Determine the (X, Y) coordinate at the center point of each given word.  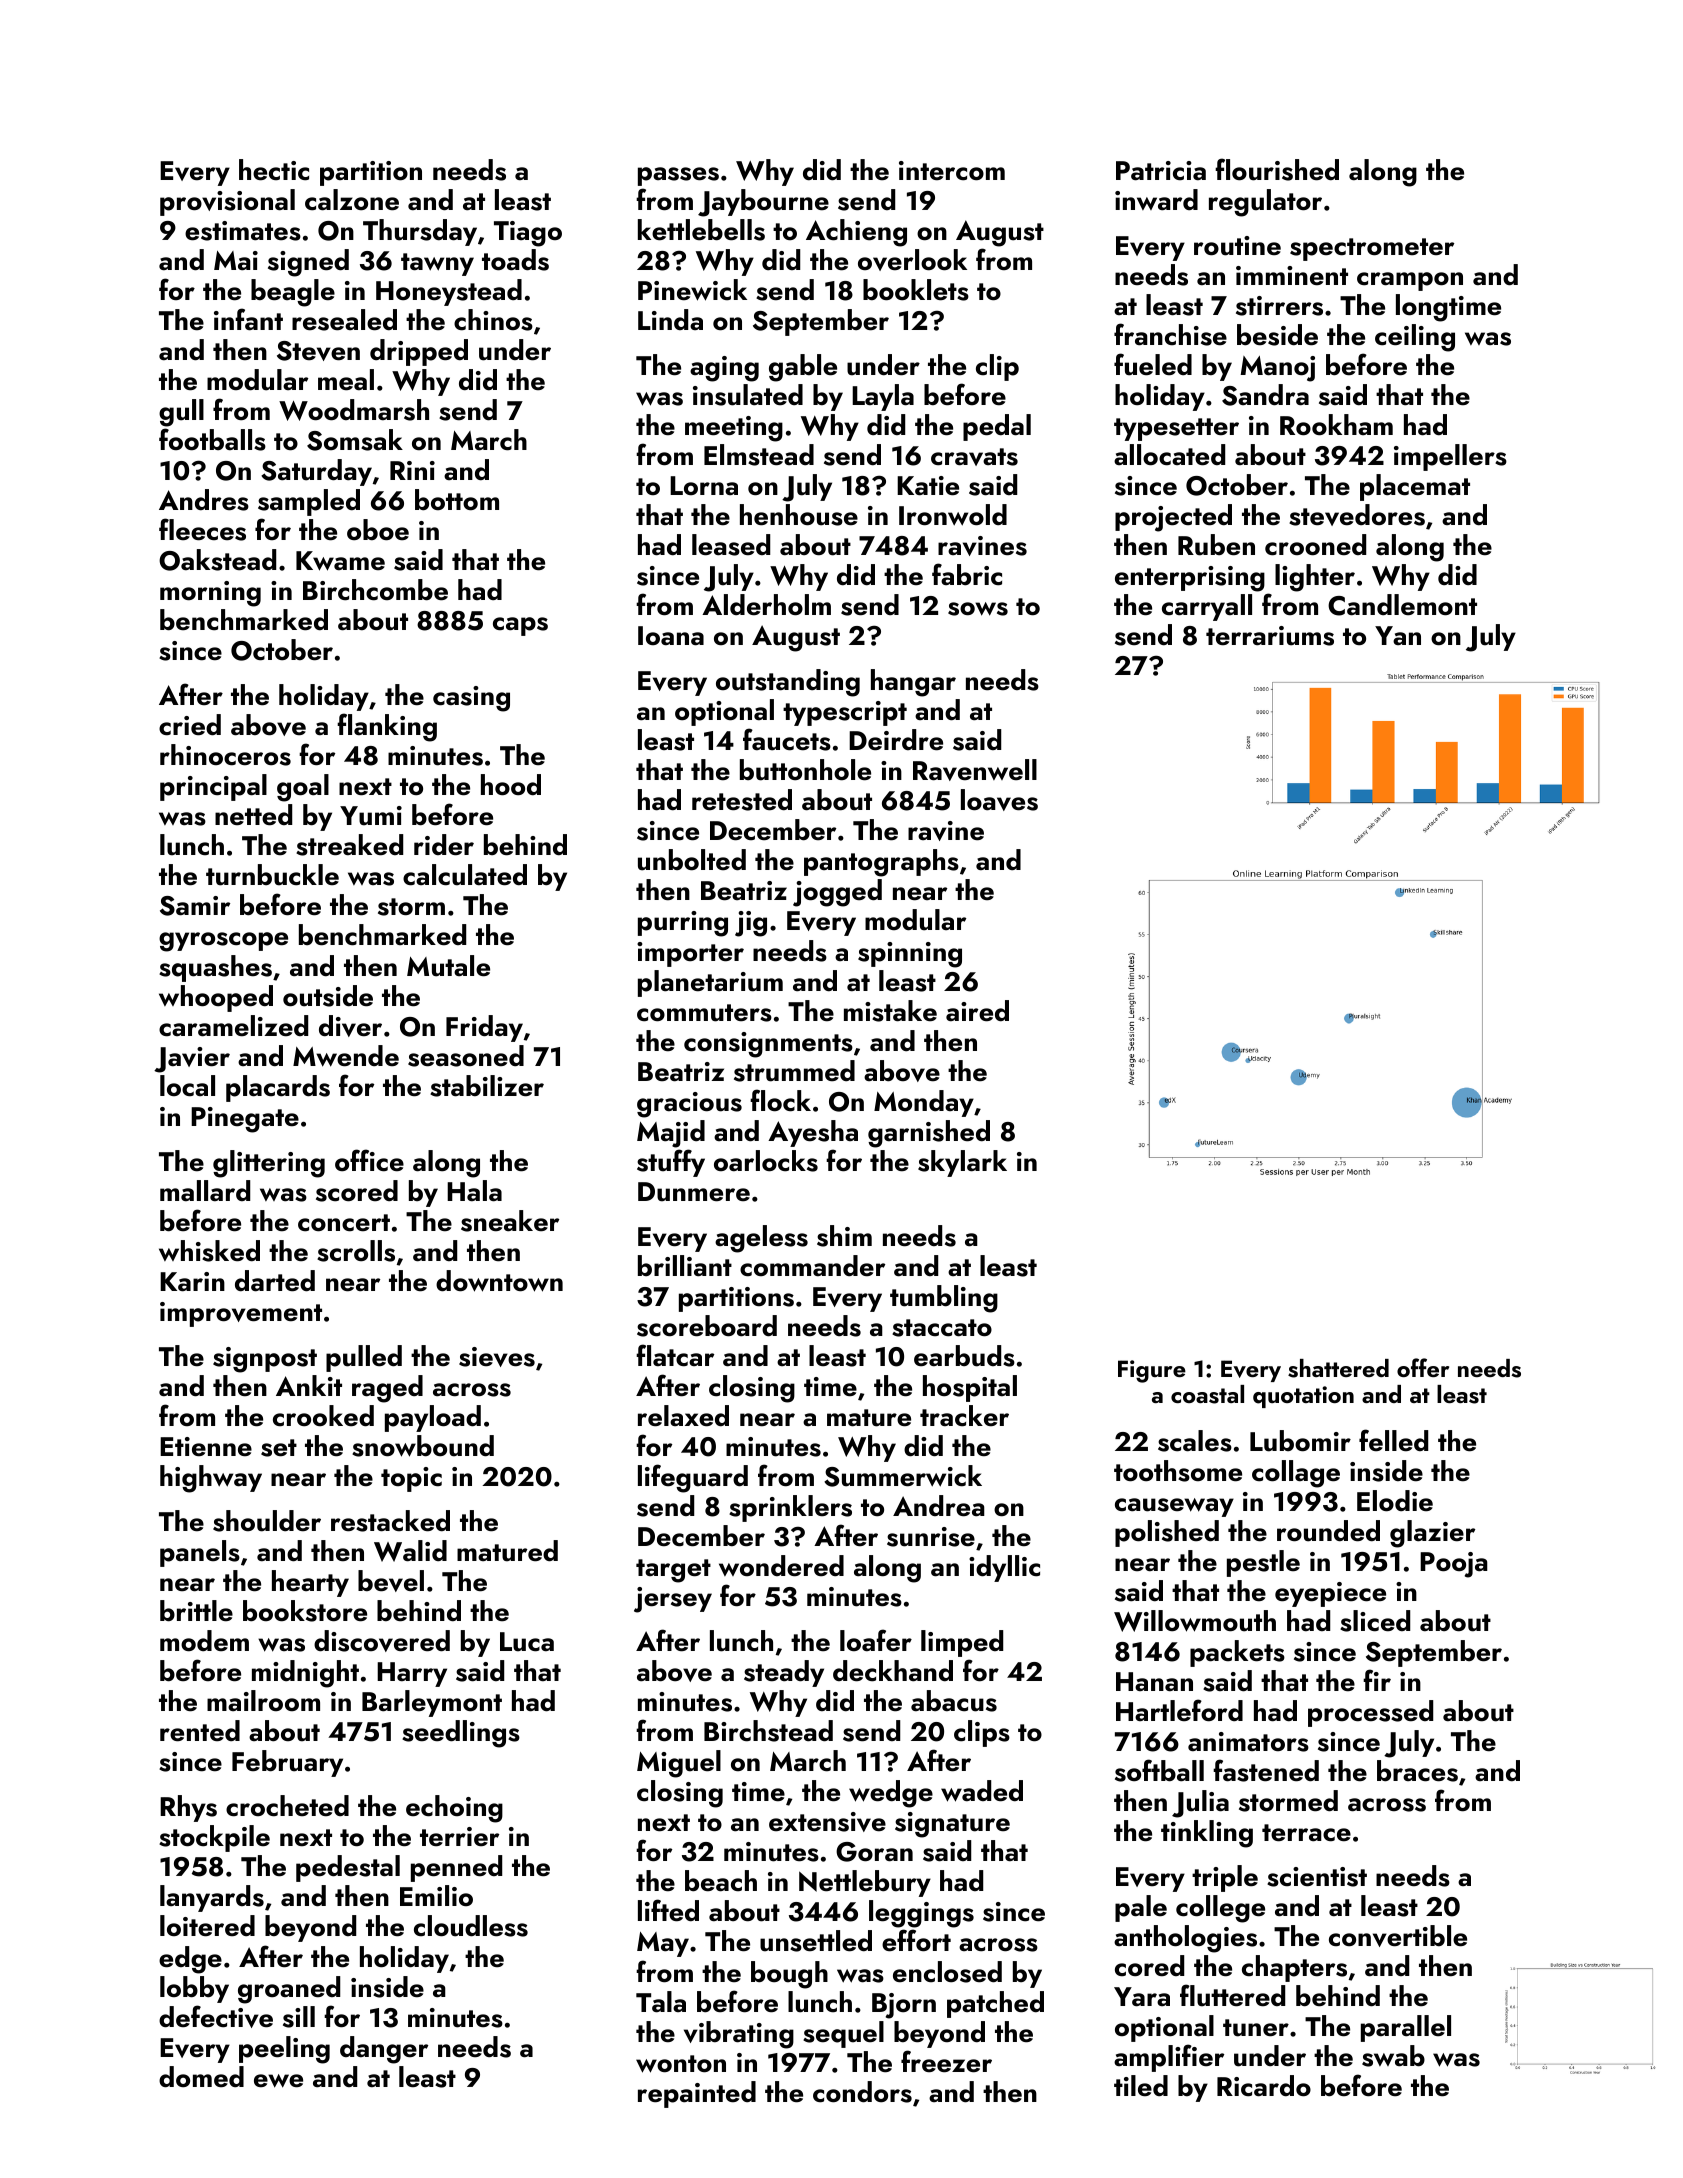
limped (962, 1643)
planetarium (710, 983)
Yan (1398, 635)
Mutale (448, 966)
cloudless (471, 1926)
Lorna (704, 485)
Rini (412, 470)
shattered (1338, 1368)
